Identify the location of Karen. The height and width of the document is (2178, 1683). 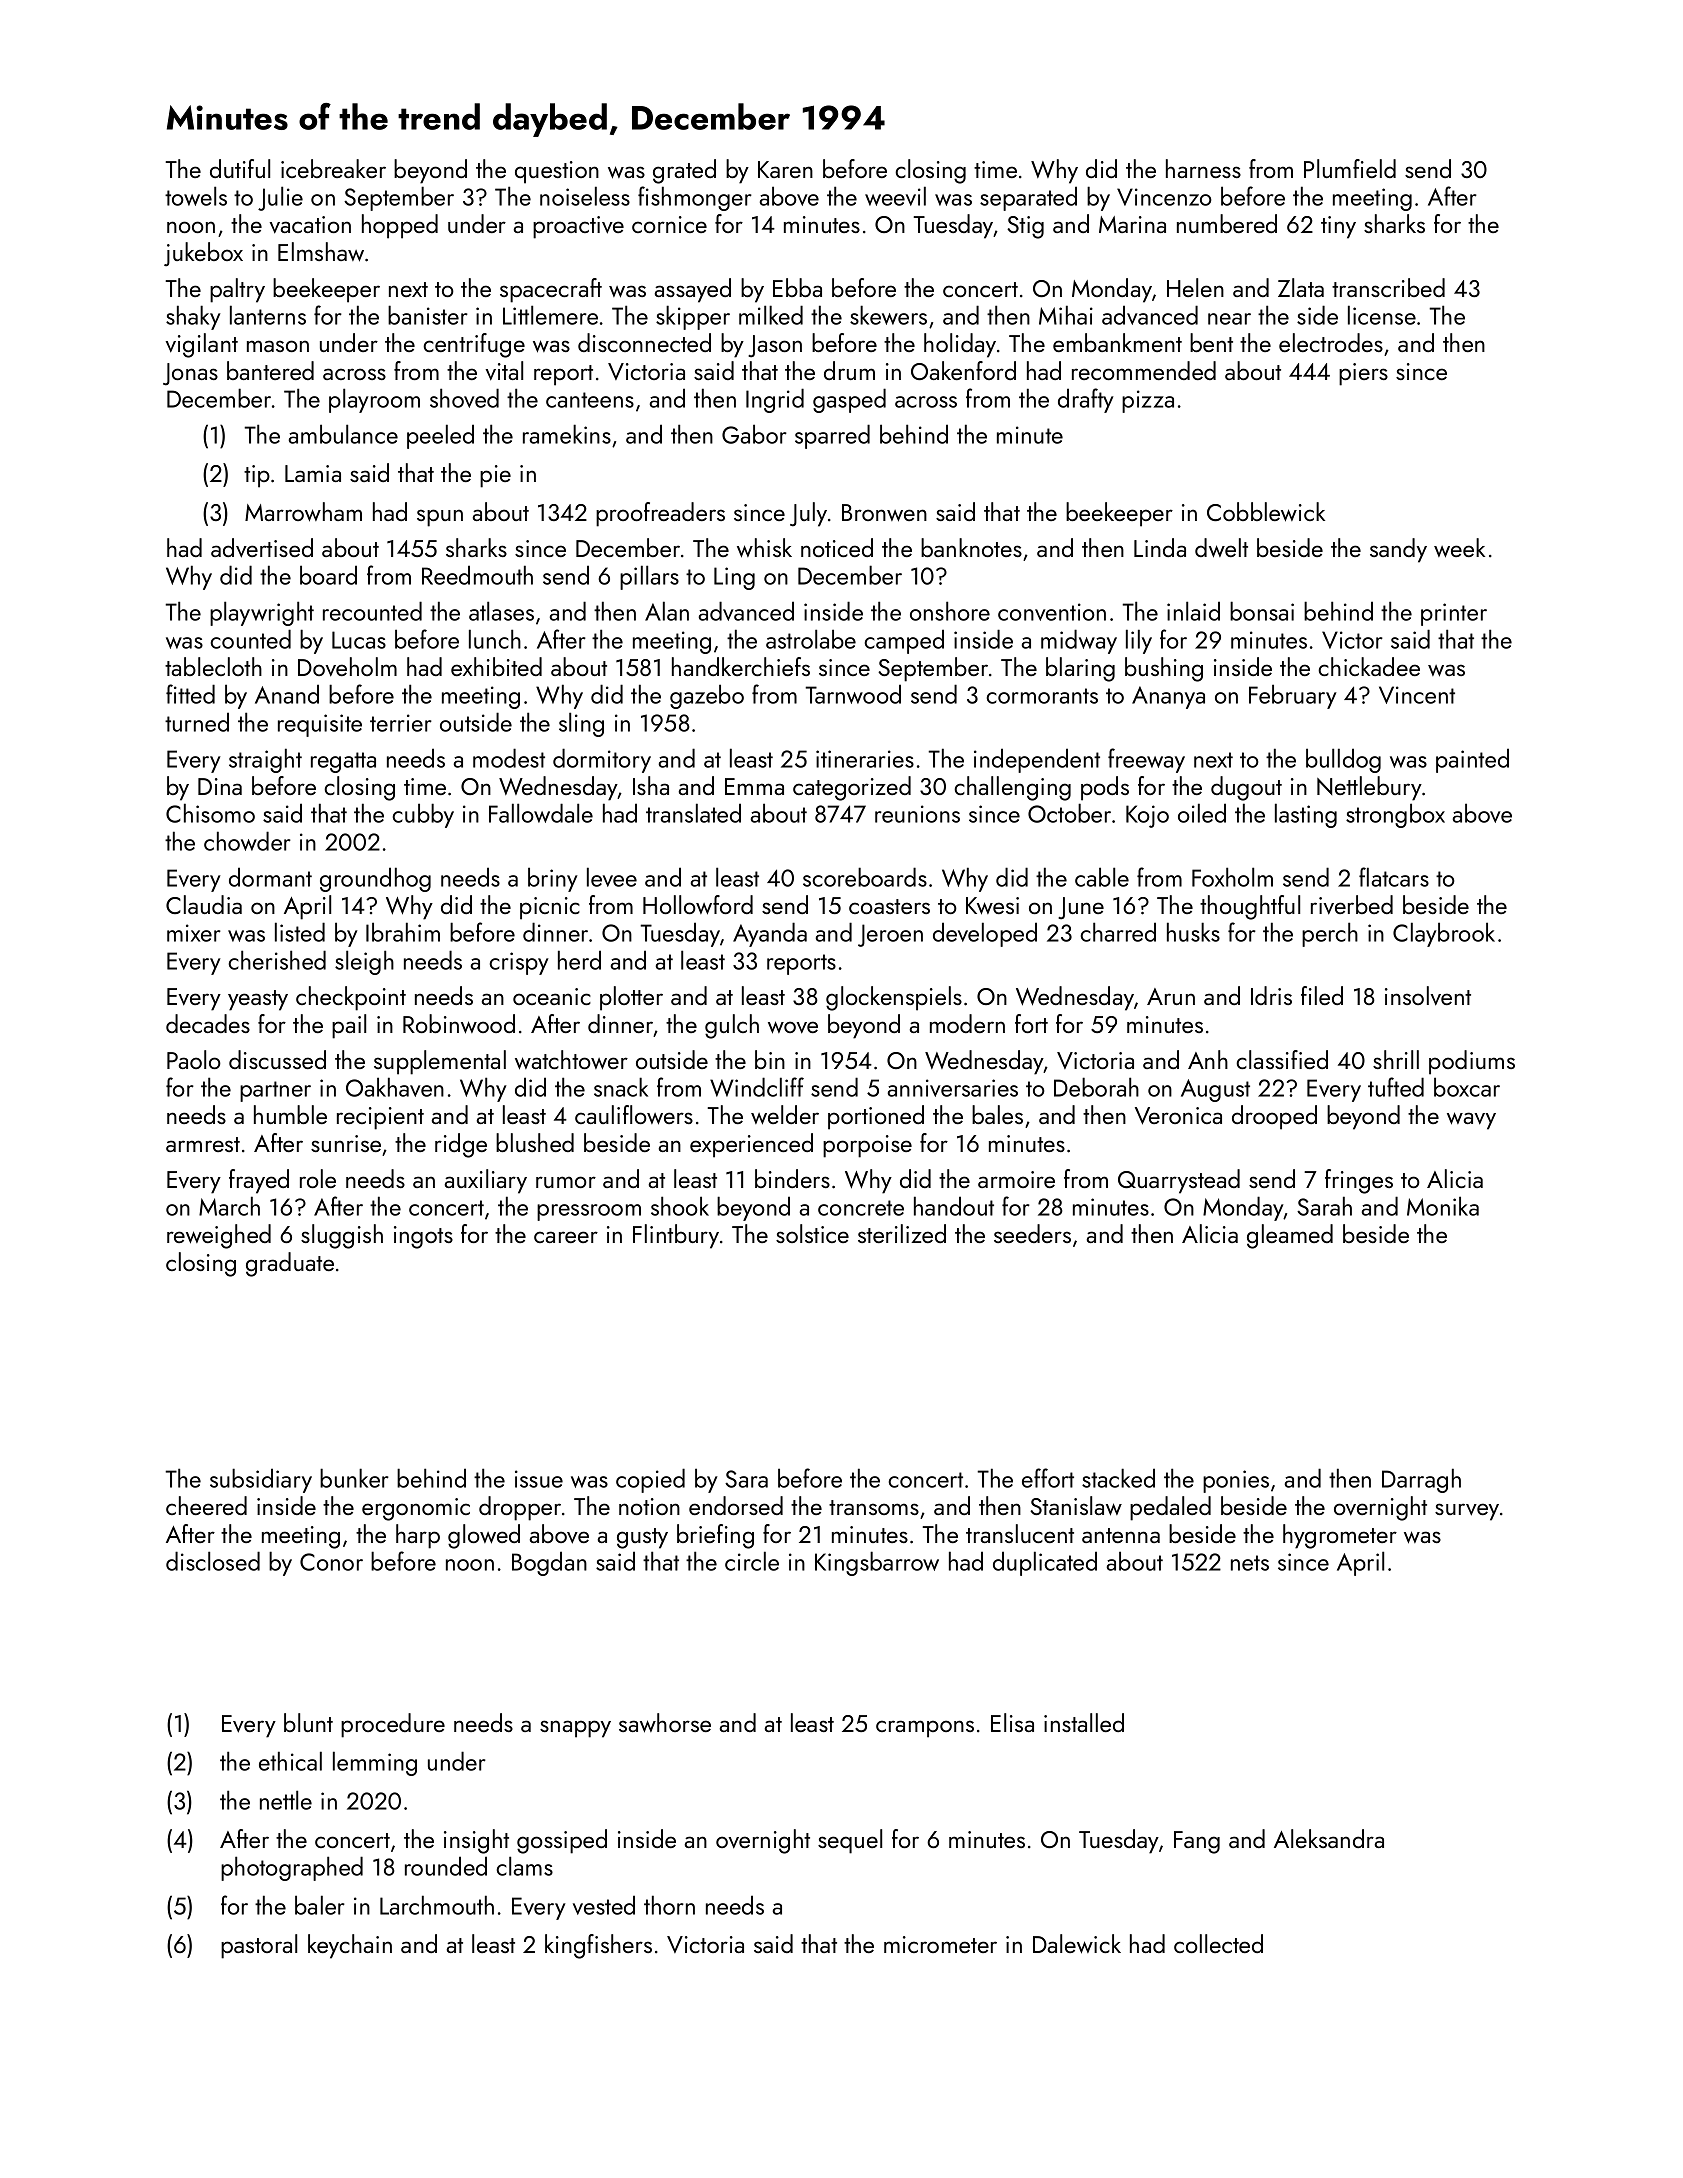
(785, 169).
